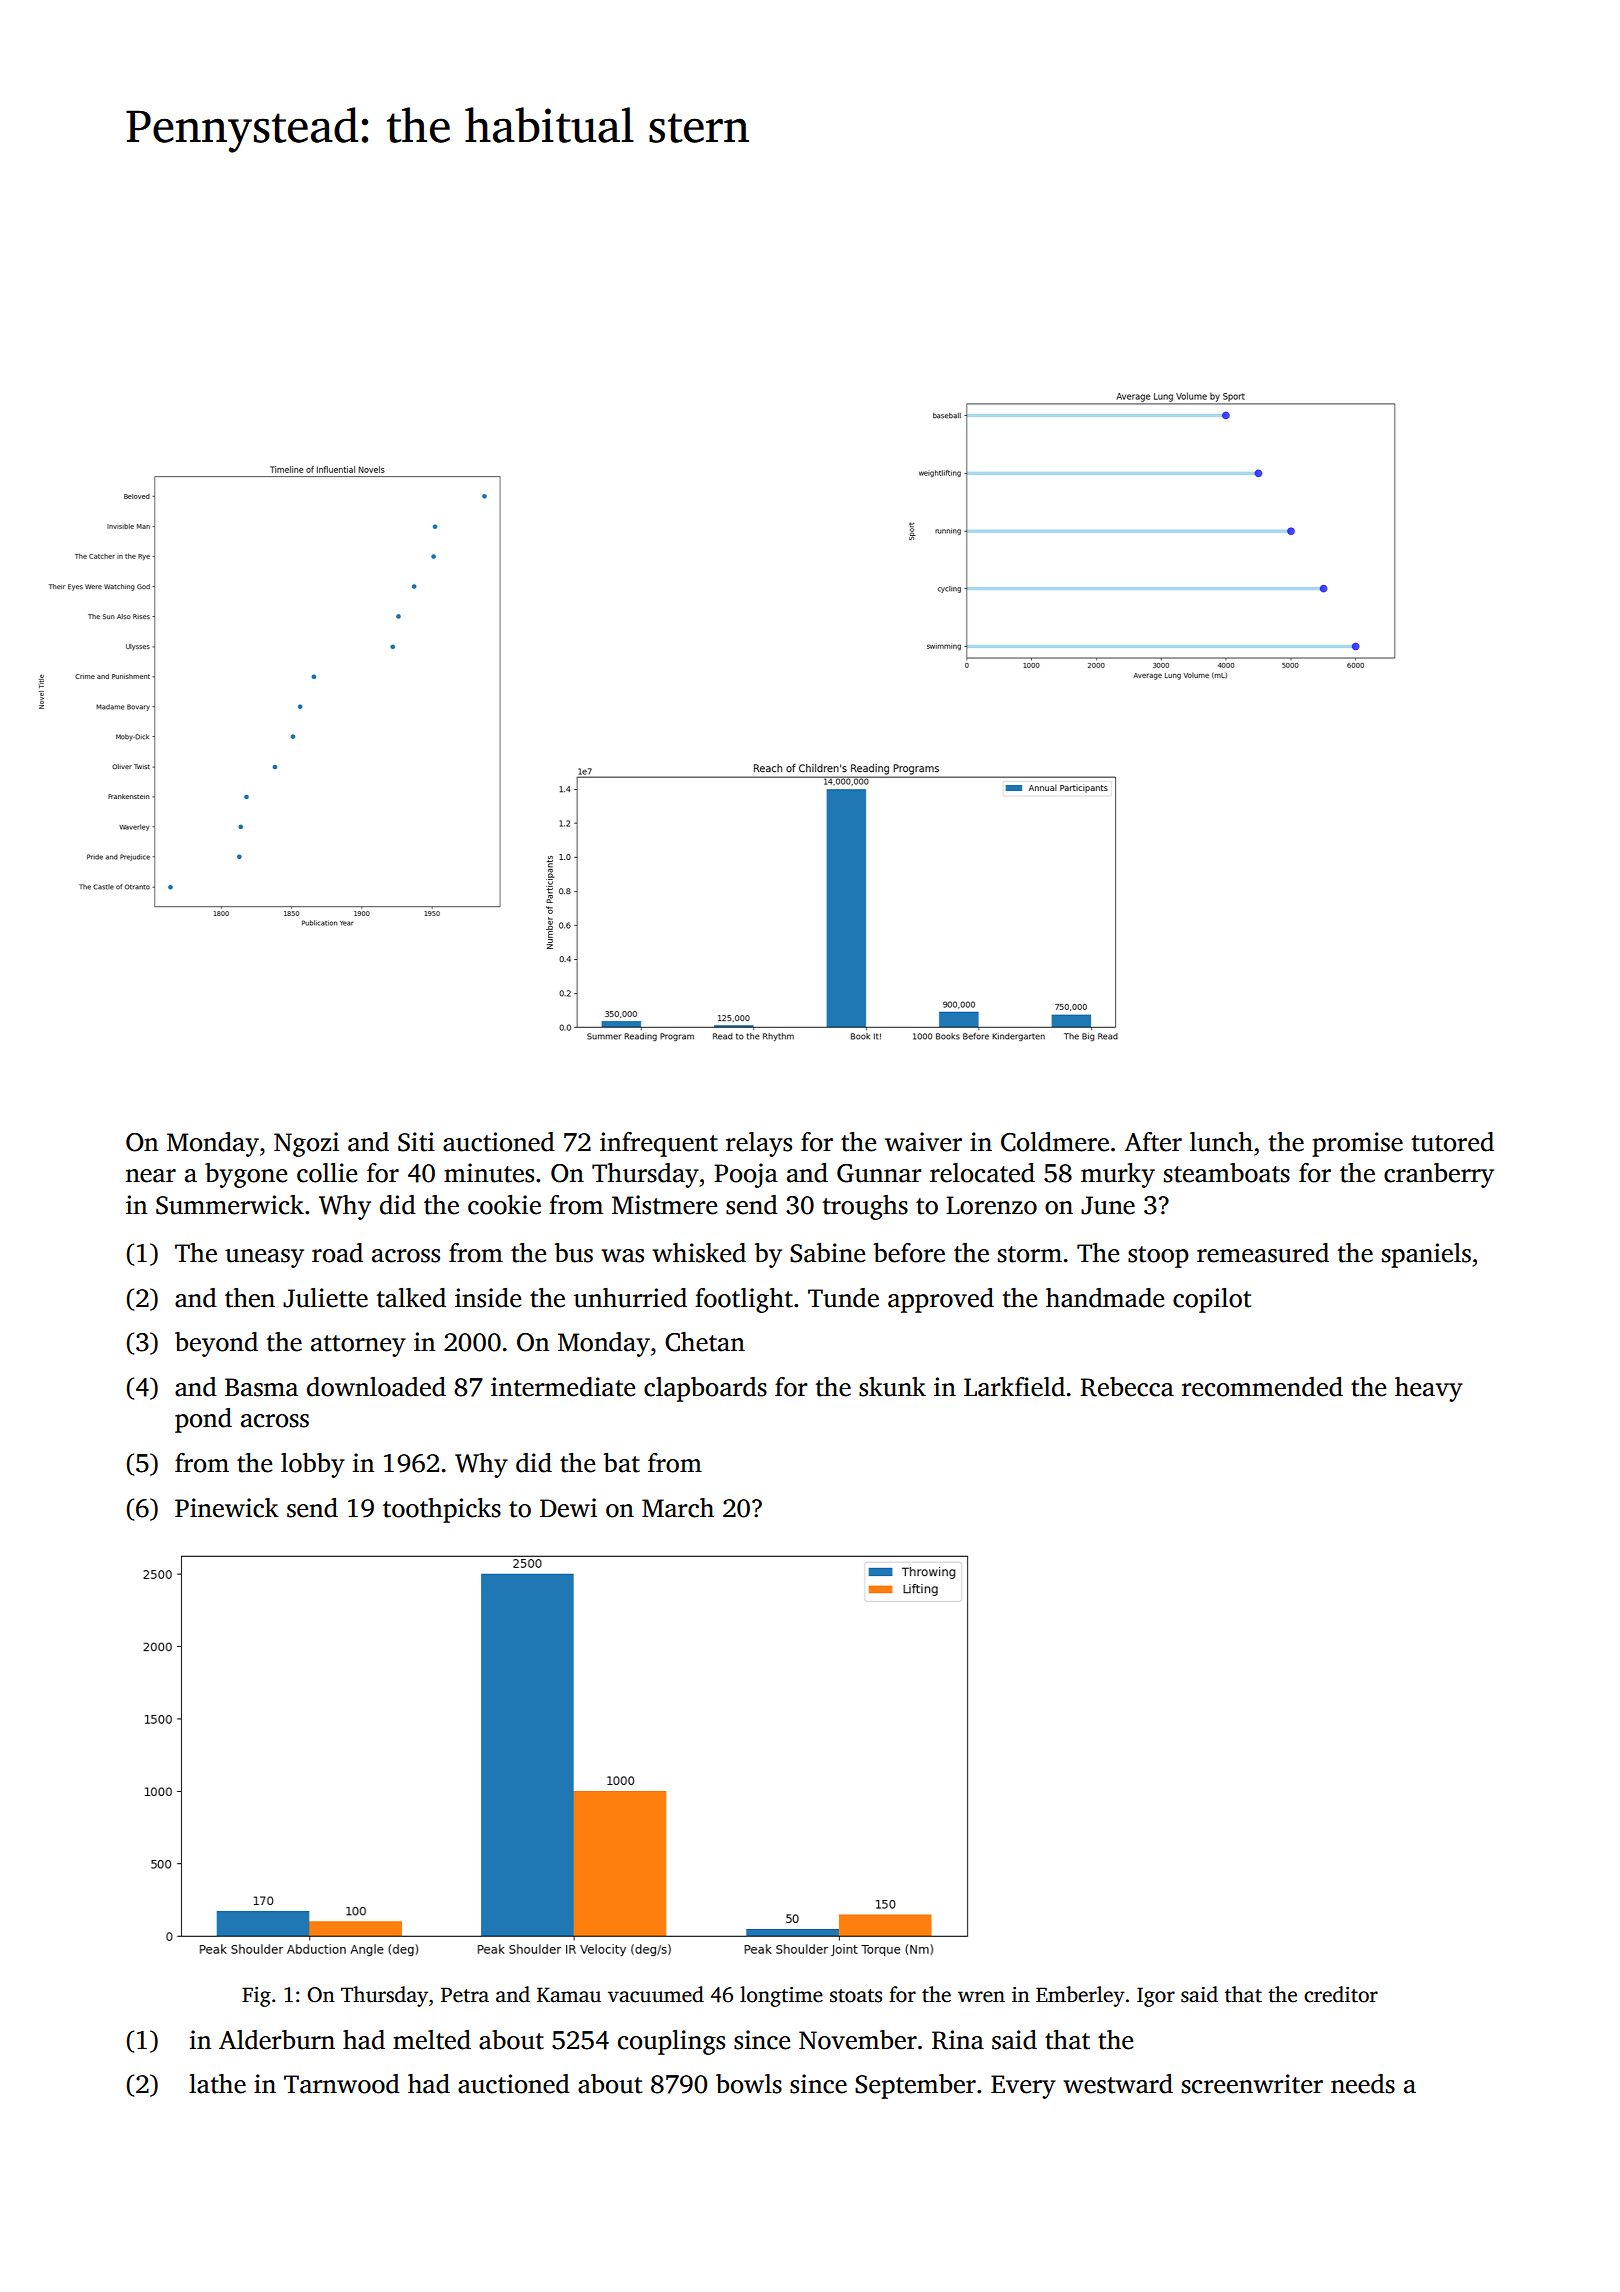 Image resolution: width=1620 pixels, height=2292 pixels. What do you see at coordinates (1158, 1257) in the image?
I see `stoop` at bounding box center [1158, 1257].
